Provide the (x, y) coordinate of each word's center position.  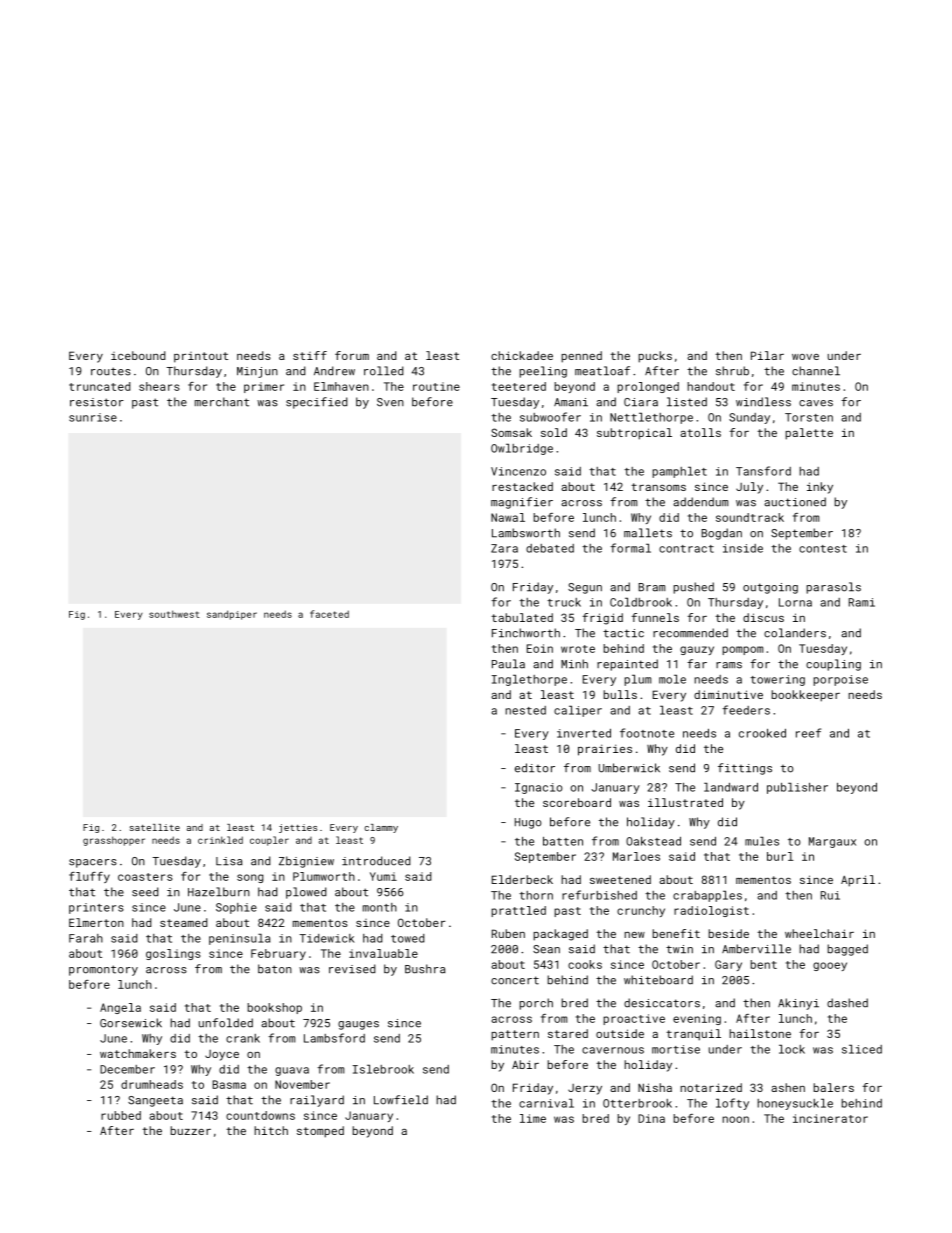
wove (805, 357)
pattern (515, 1035)
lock (792, 1049)
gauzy (697, 650)
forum (352, 355)
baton (275, 969)
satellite (155, 827)
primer (264, 387)
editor (535, 768)
